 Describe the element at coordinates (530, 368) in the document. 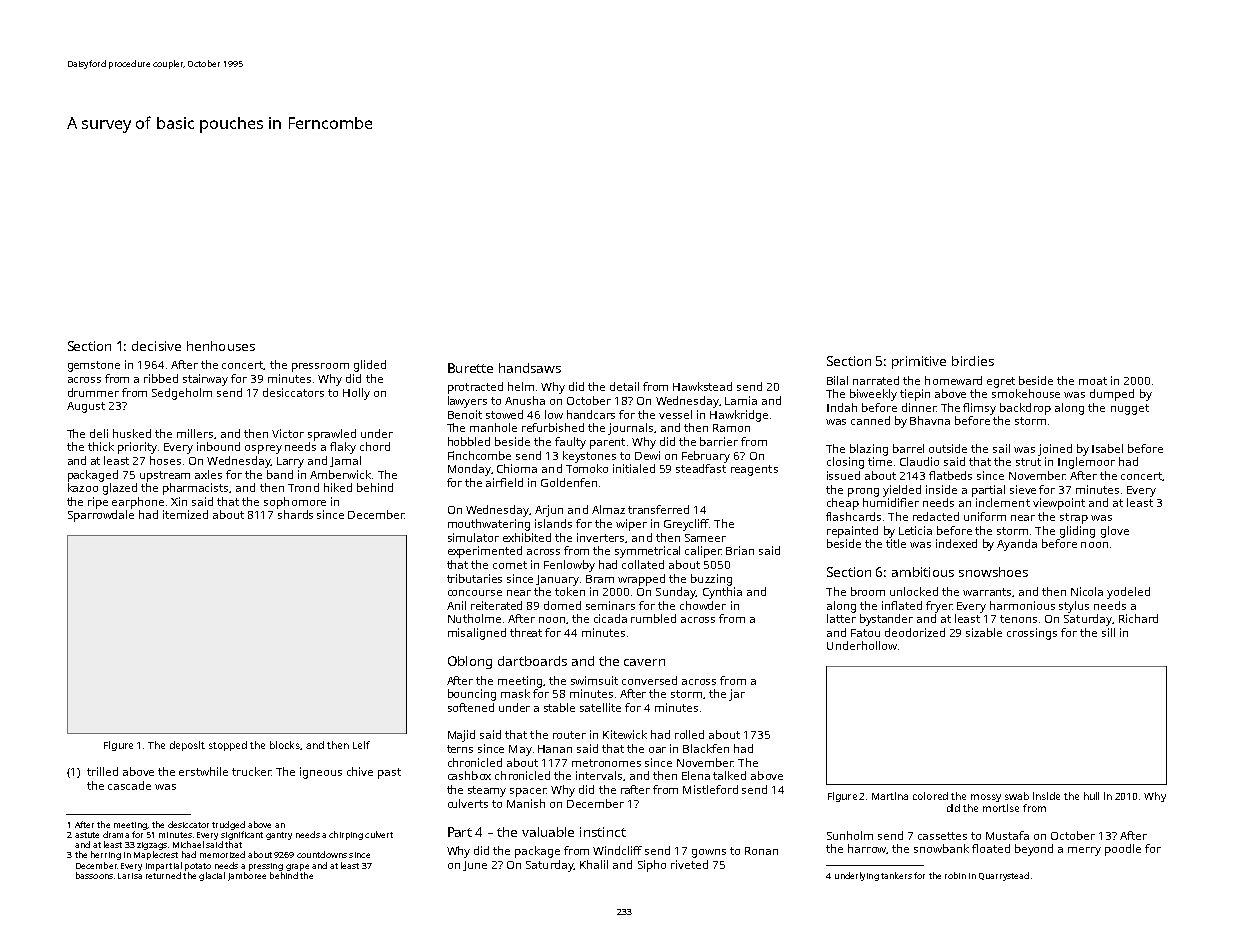

I see `handsaws` at that location.
